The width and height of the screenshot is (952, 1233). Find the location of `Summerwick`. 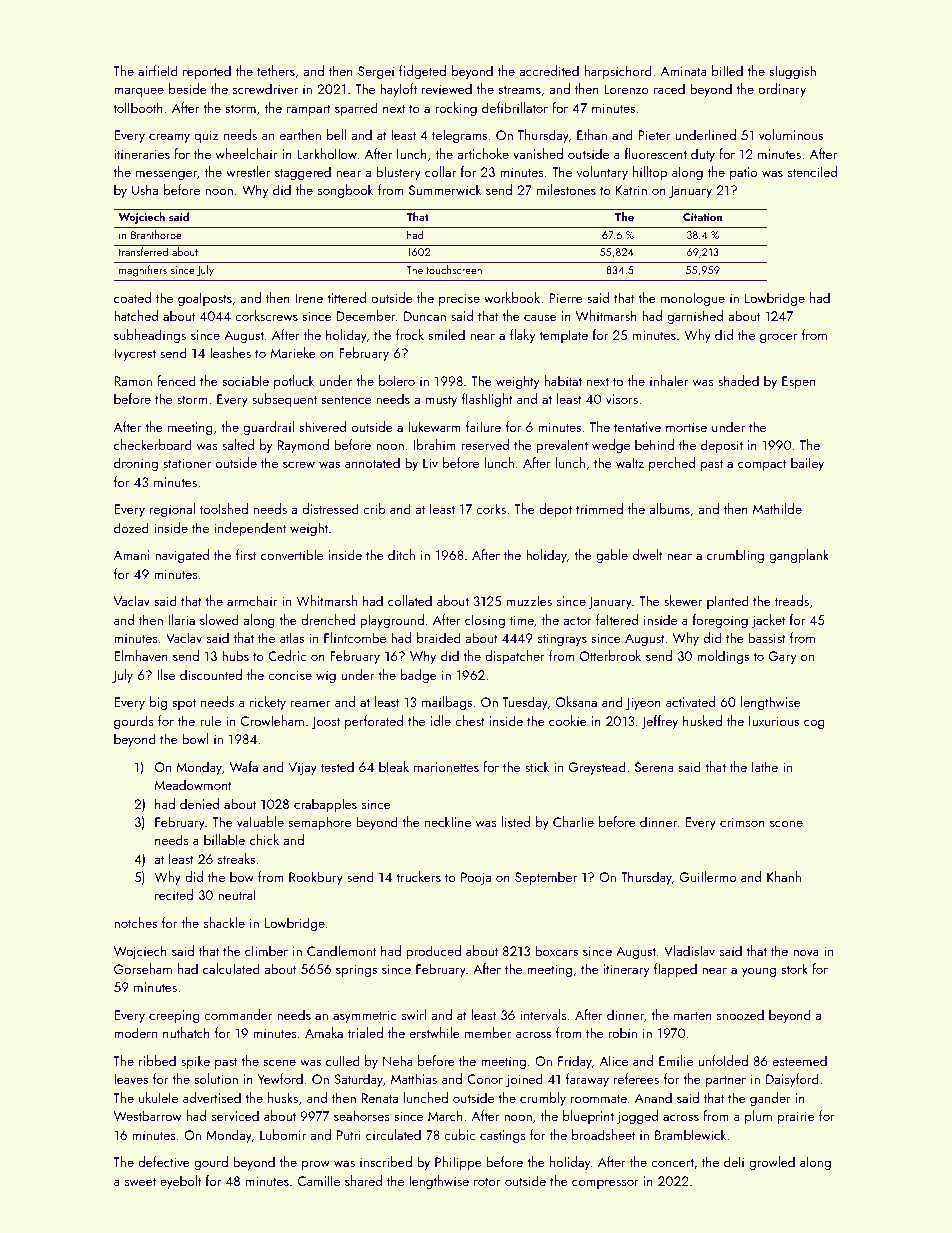

Summerwick is located at coordinates (445, 189).
